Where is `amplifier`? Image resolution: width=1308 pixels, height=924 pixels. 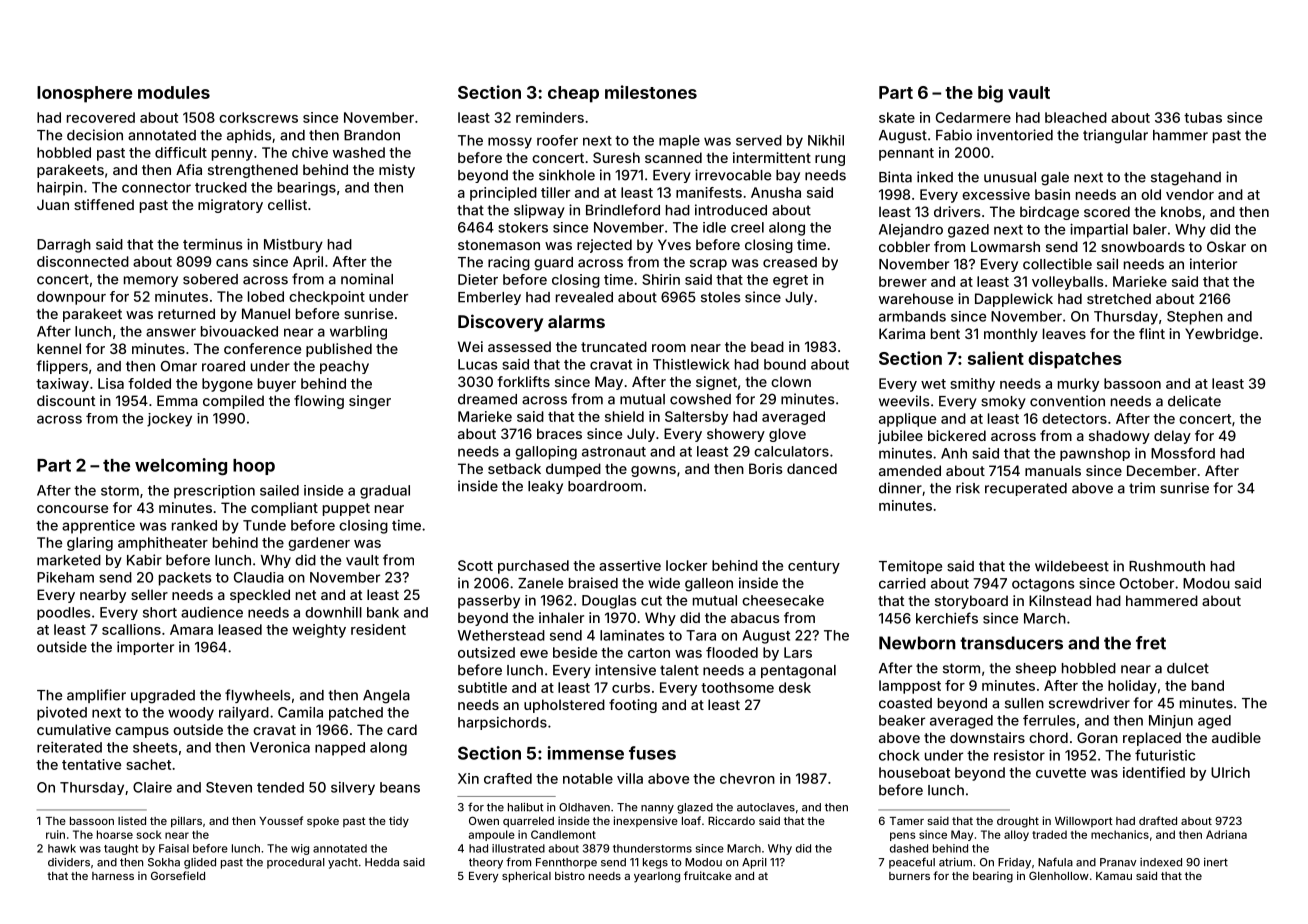
amplifier is located at coordinates (96, 696).
